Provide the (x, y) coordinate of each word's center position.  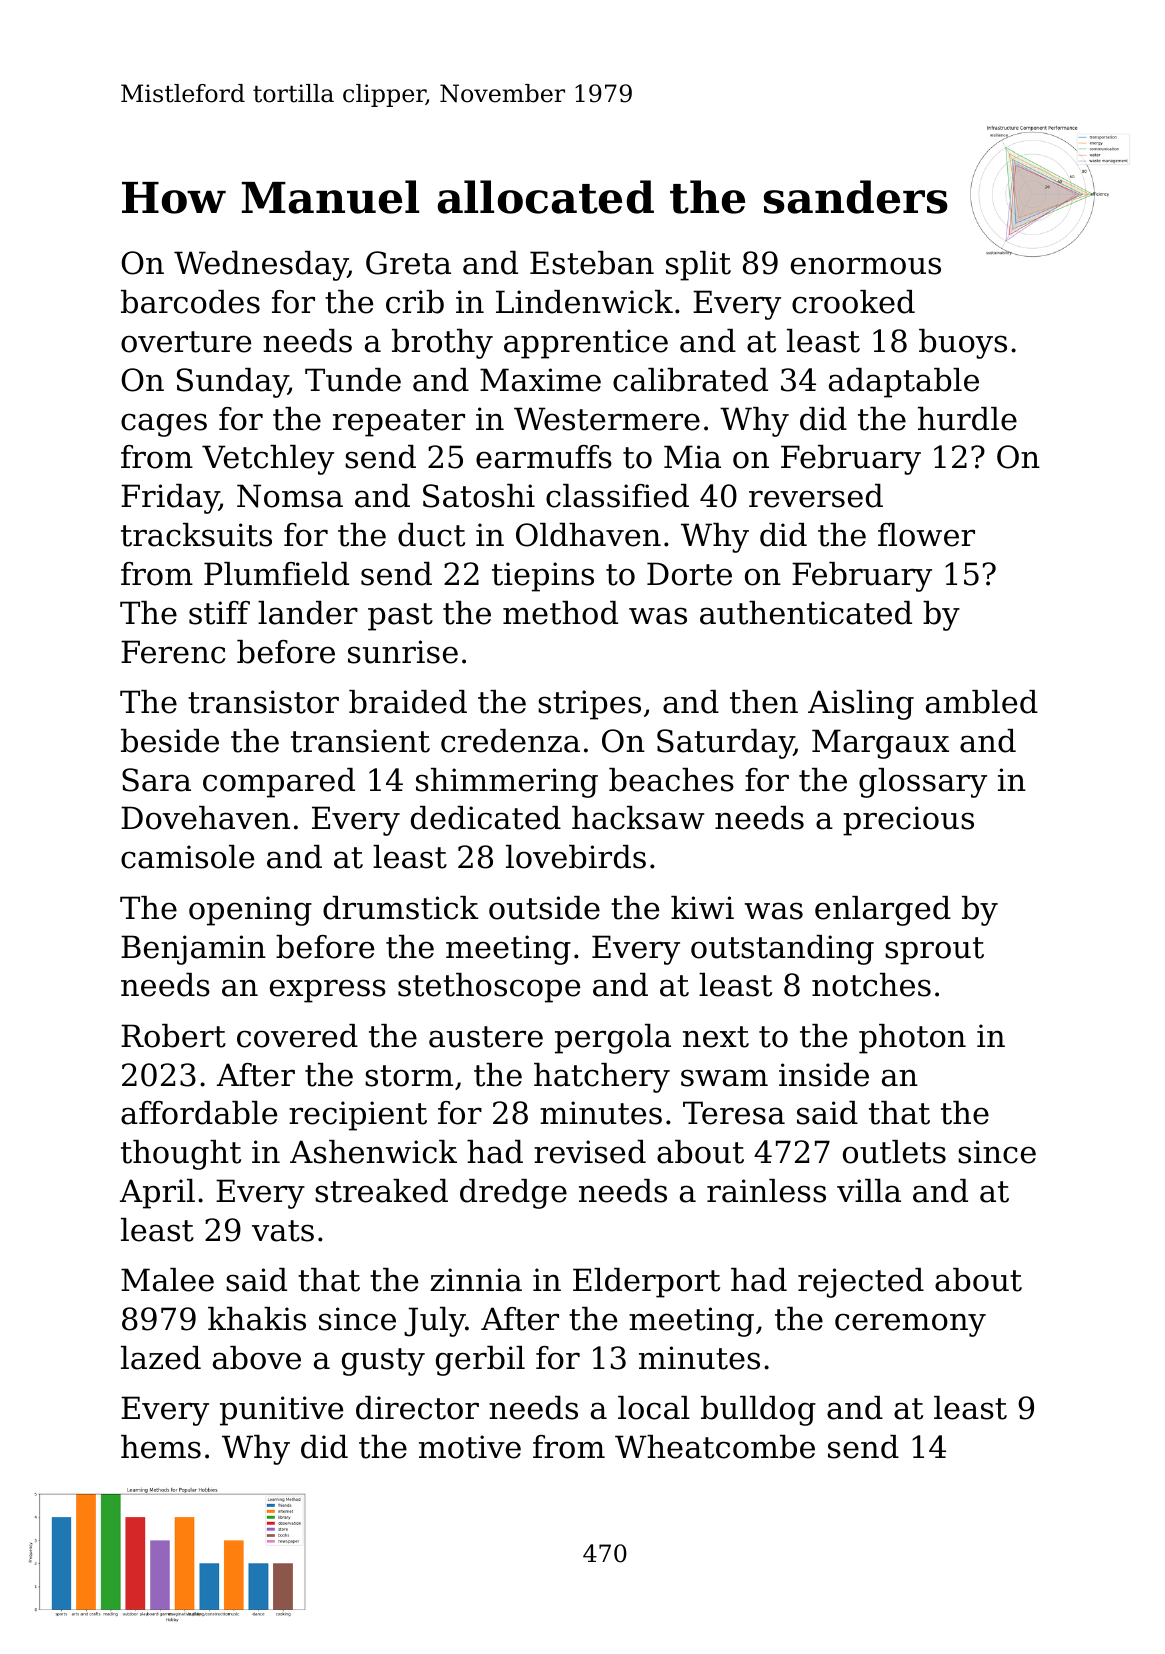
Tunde (353, 380)
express (328, 991)
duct (431, 535)
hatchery (602, 1078)
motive (470, 1447)
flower (926, 535)
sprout (934, 951)
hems (161, 1447)
